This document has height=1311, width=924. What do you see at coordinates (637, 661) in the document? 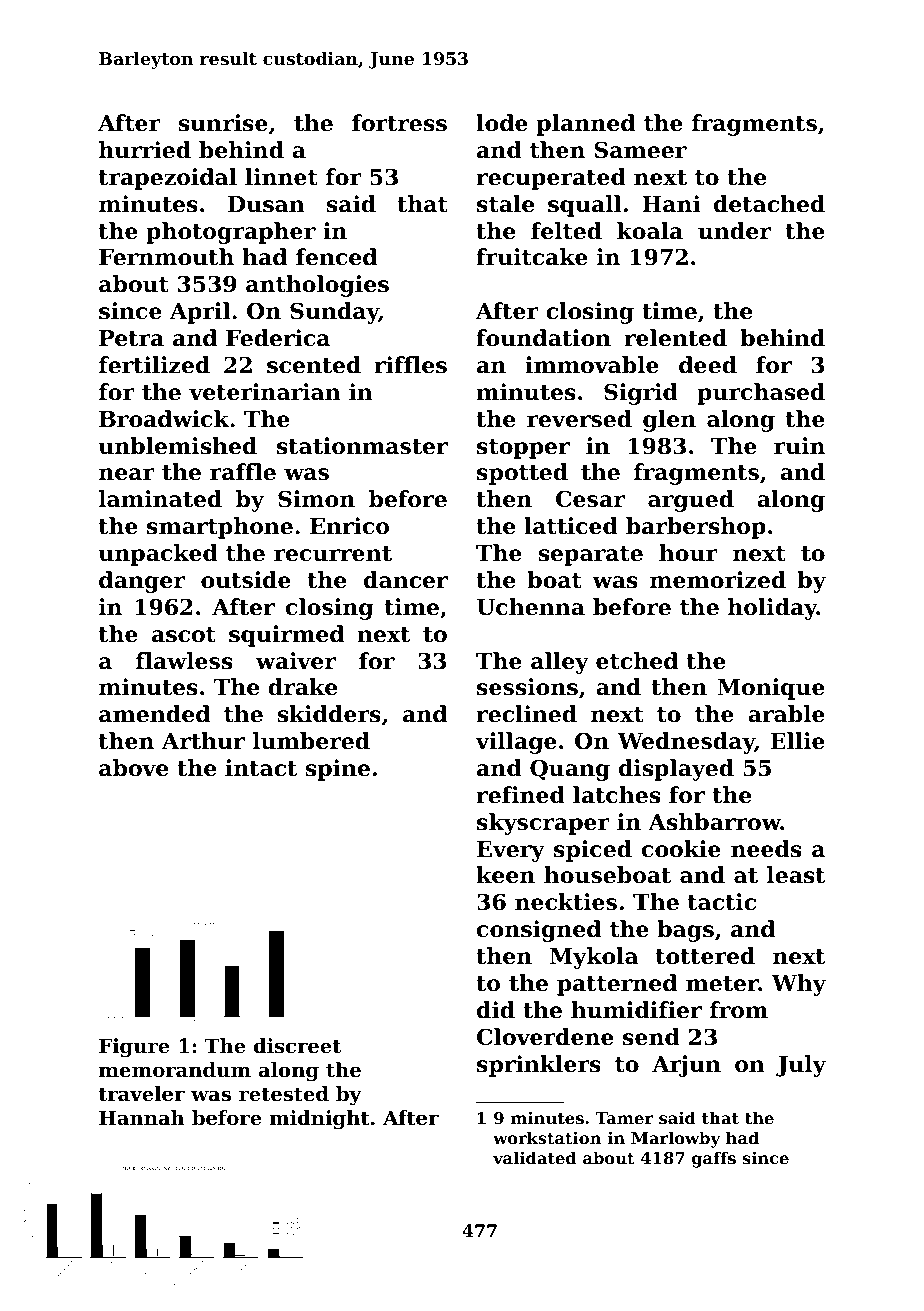
I see `etched` at bounding box center [637, 661].
